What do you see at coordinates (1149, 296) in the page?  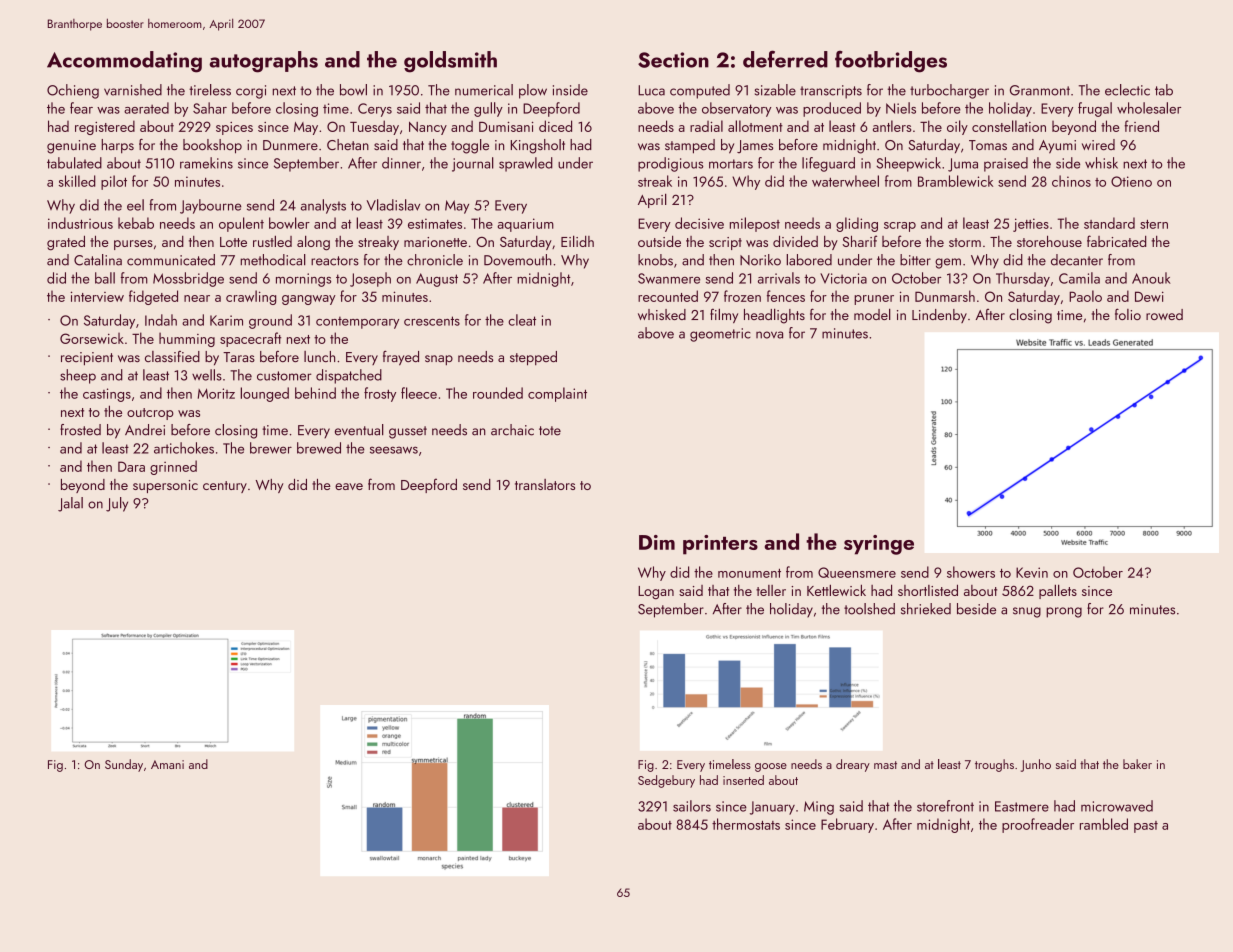 I see `Dewi` at bounding box center [1149, 296].
